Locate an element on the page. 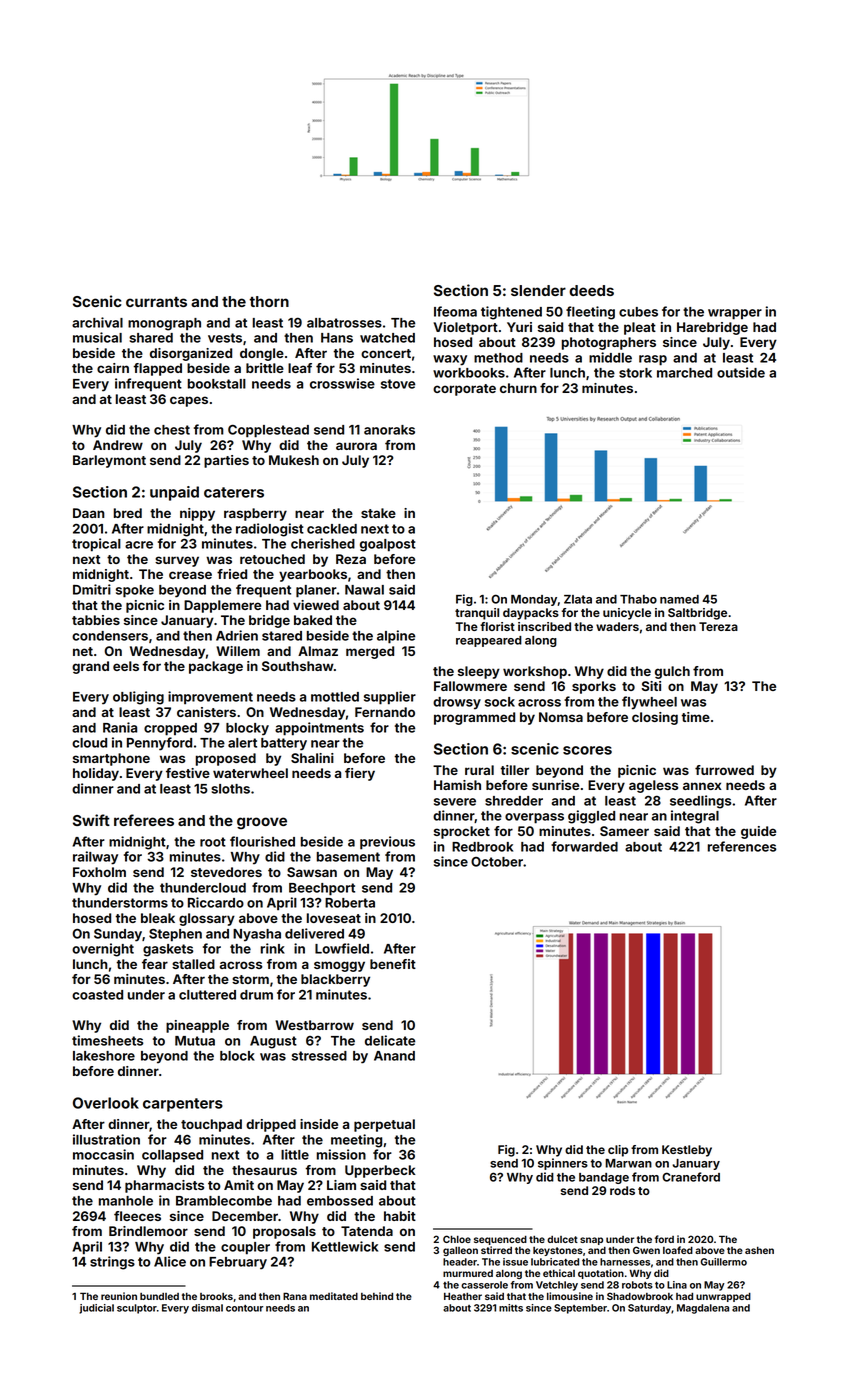  contour is located at coordinates (244, 1308).
